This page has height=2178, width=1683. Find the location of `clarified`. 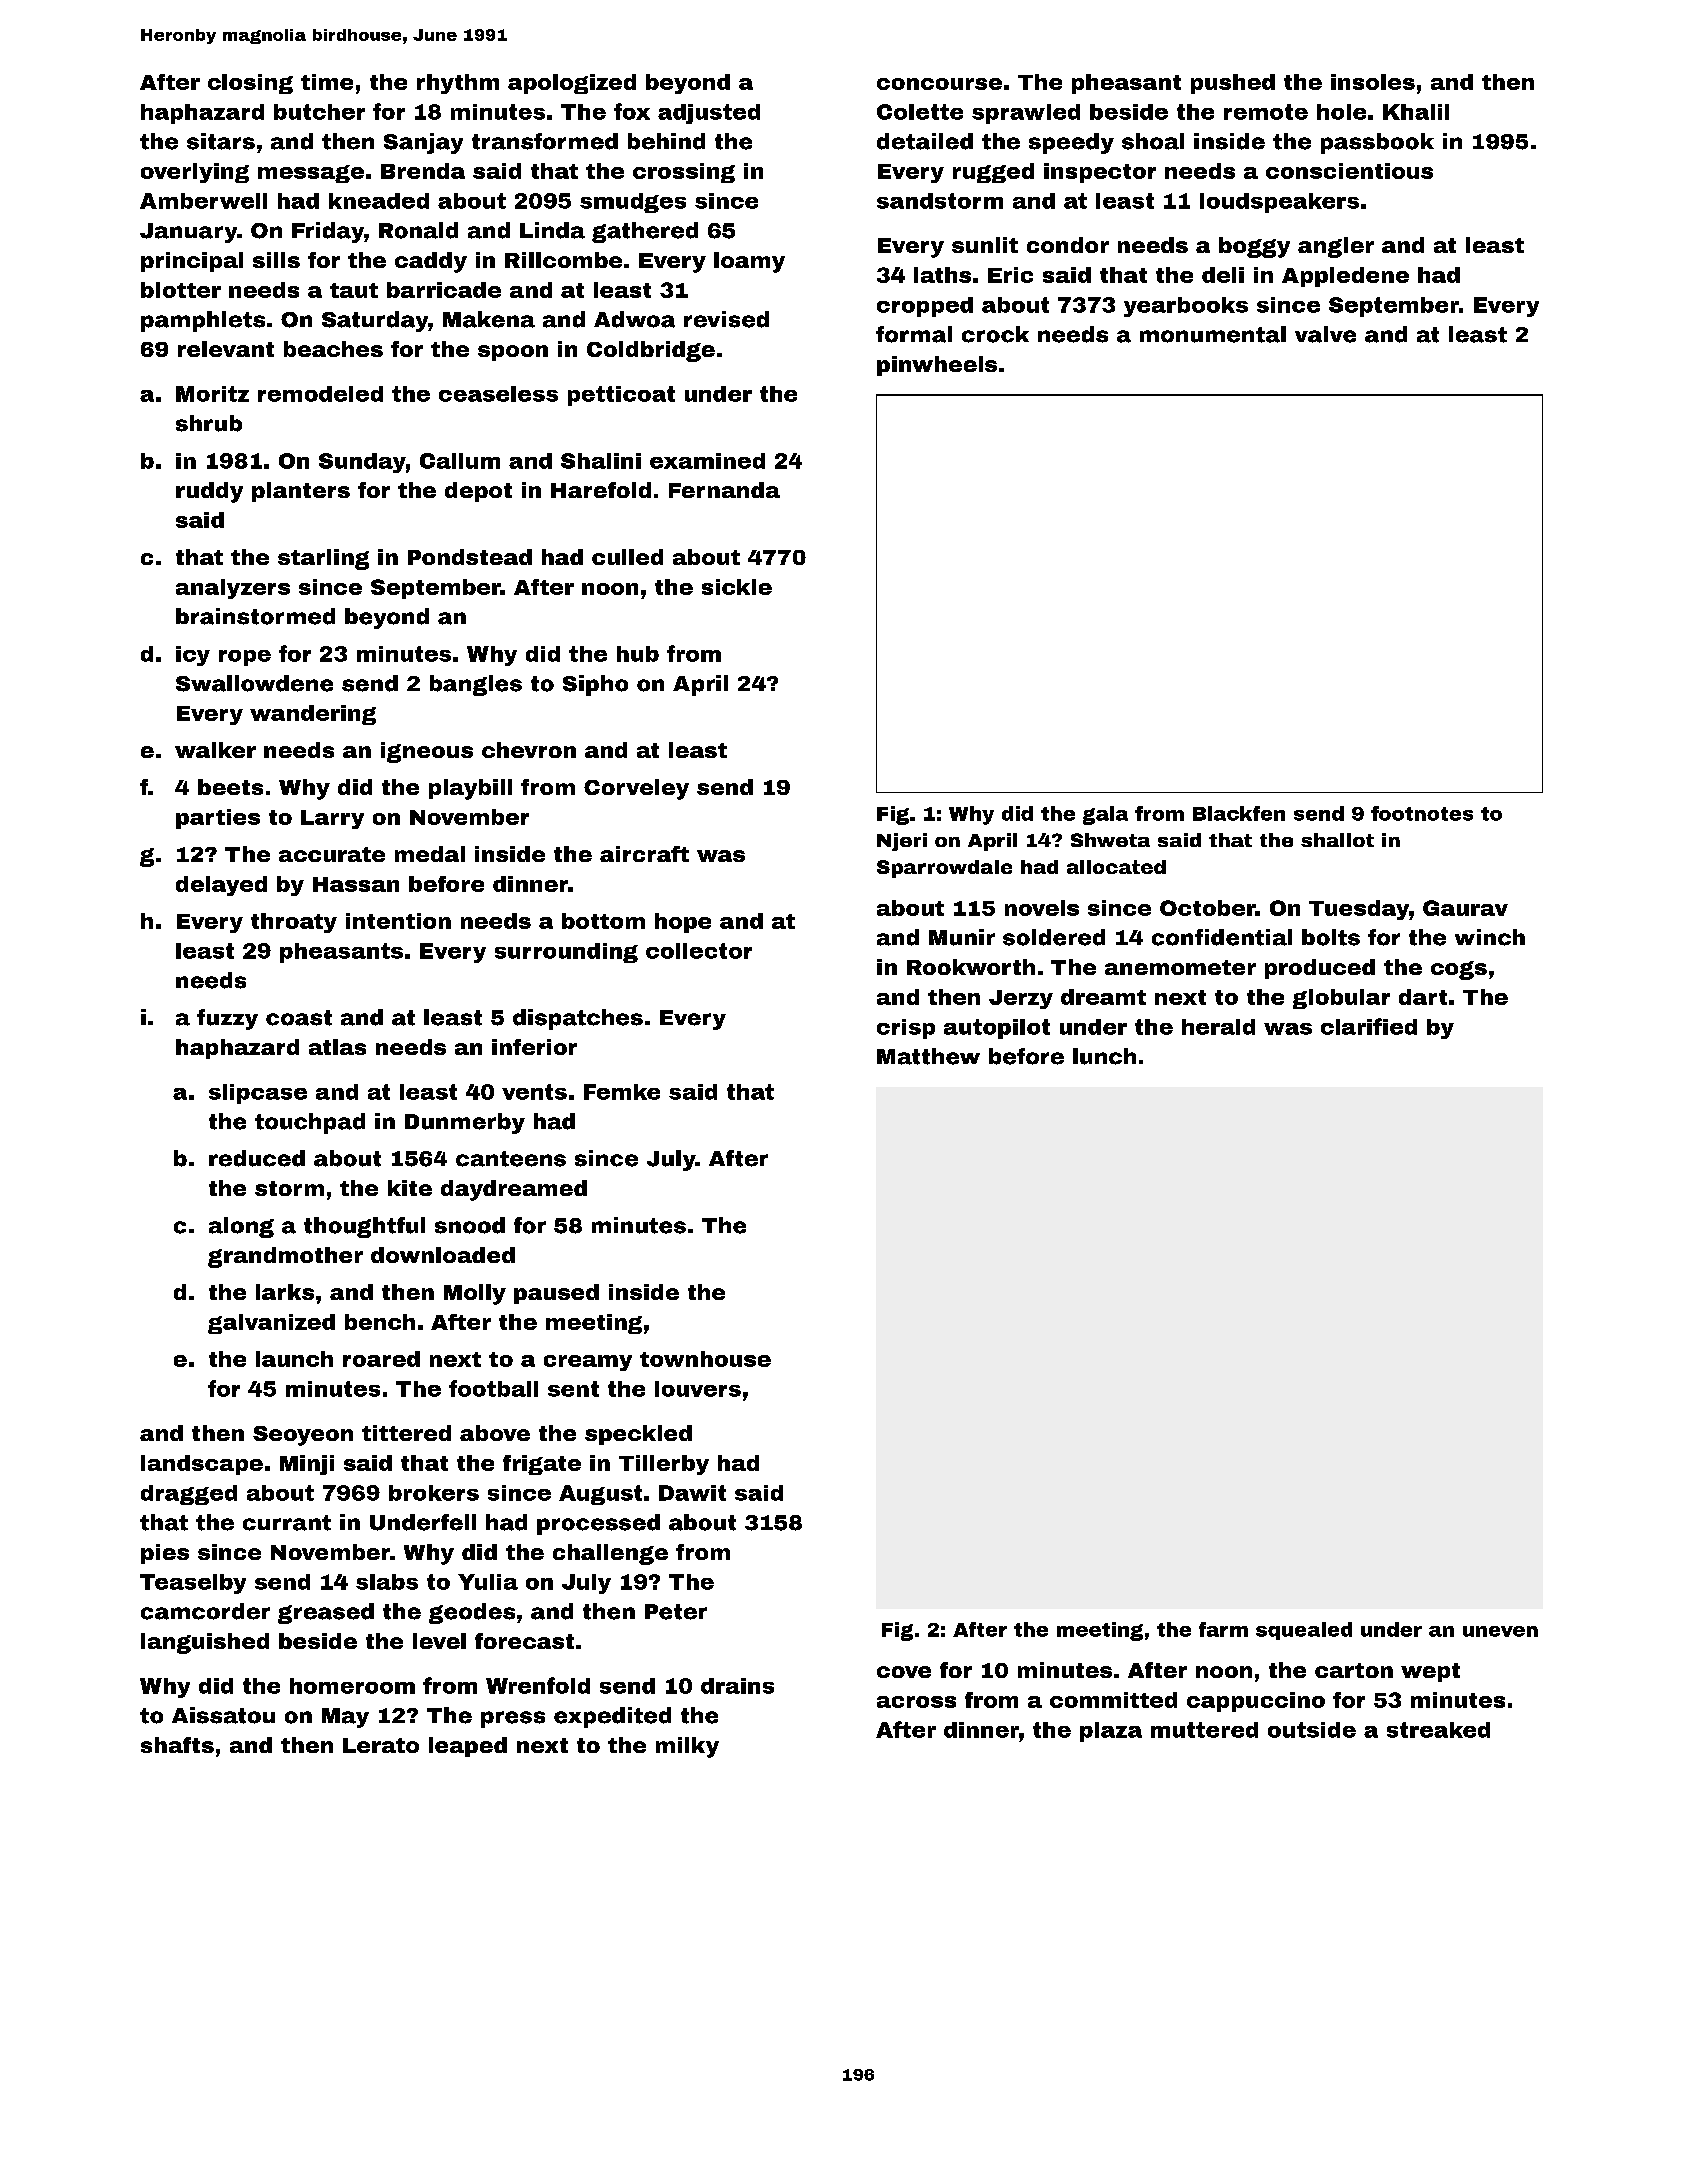

clarified is located at coordinates (1369, 1026).
